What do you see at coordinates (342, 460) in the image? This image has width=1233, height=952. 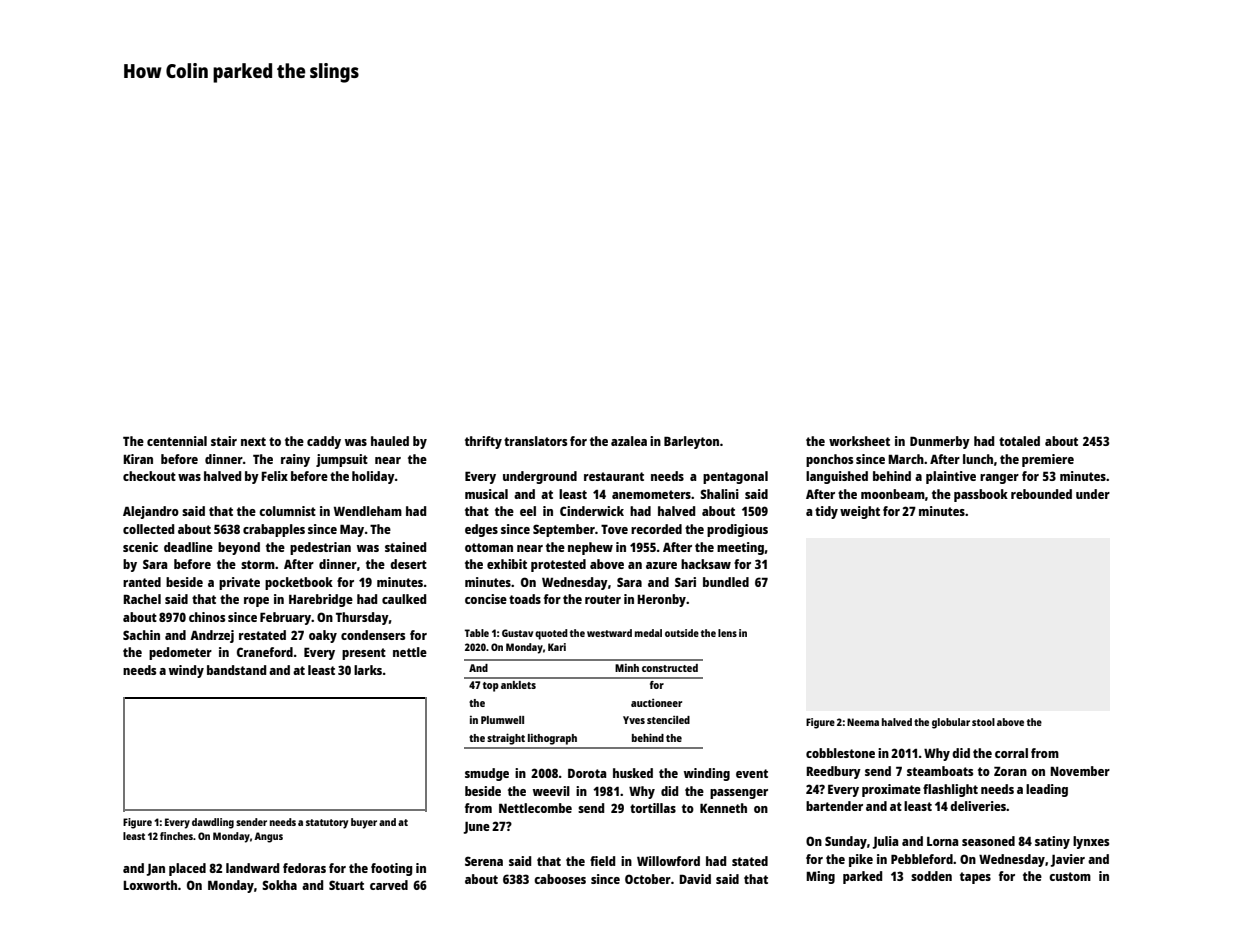 I see `jumpsuit` at bounding box center [342, 460].
